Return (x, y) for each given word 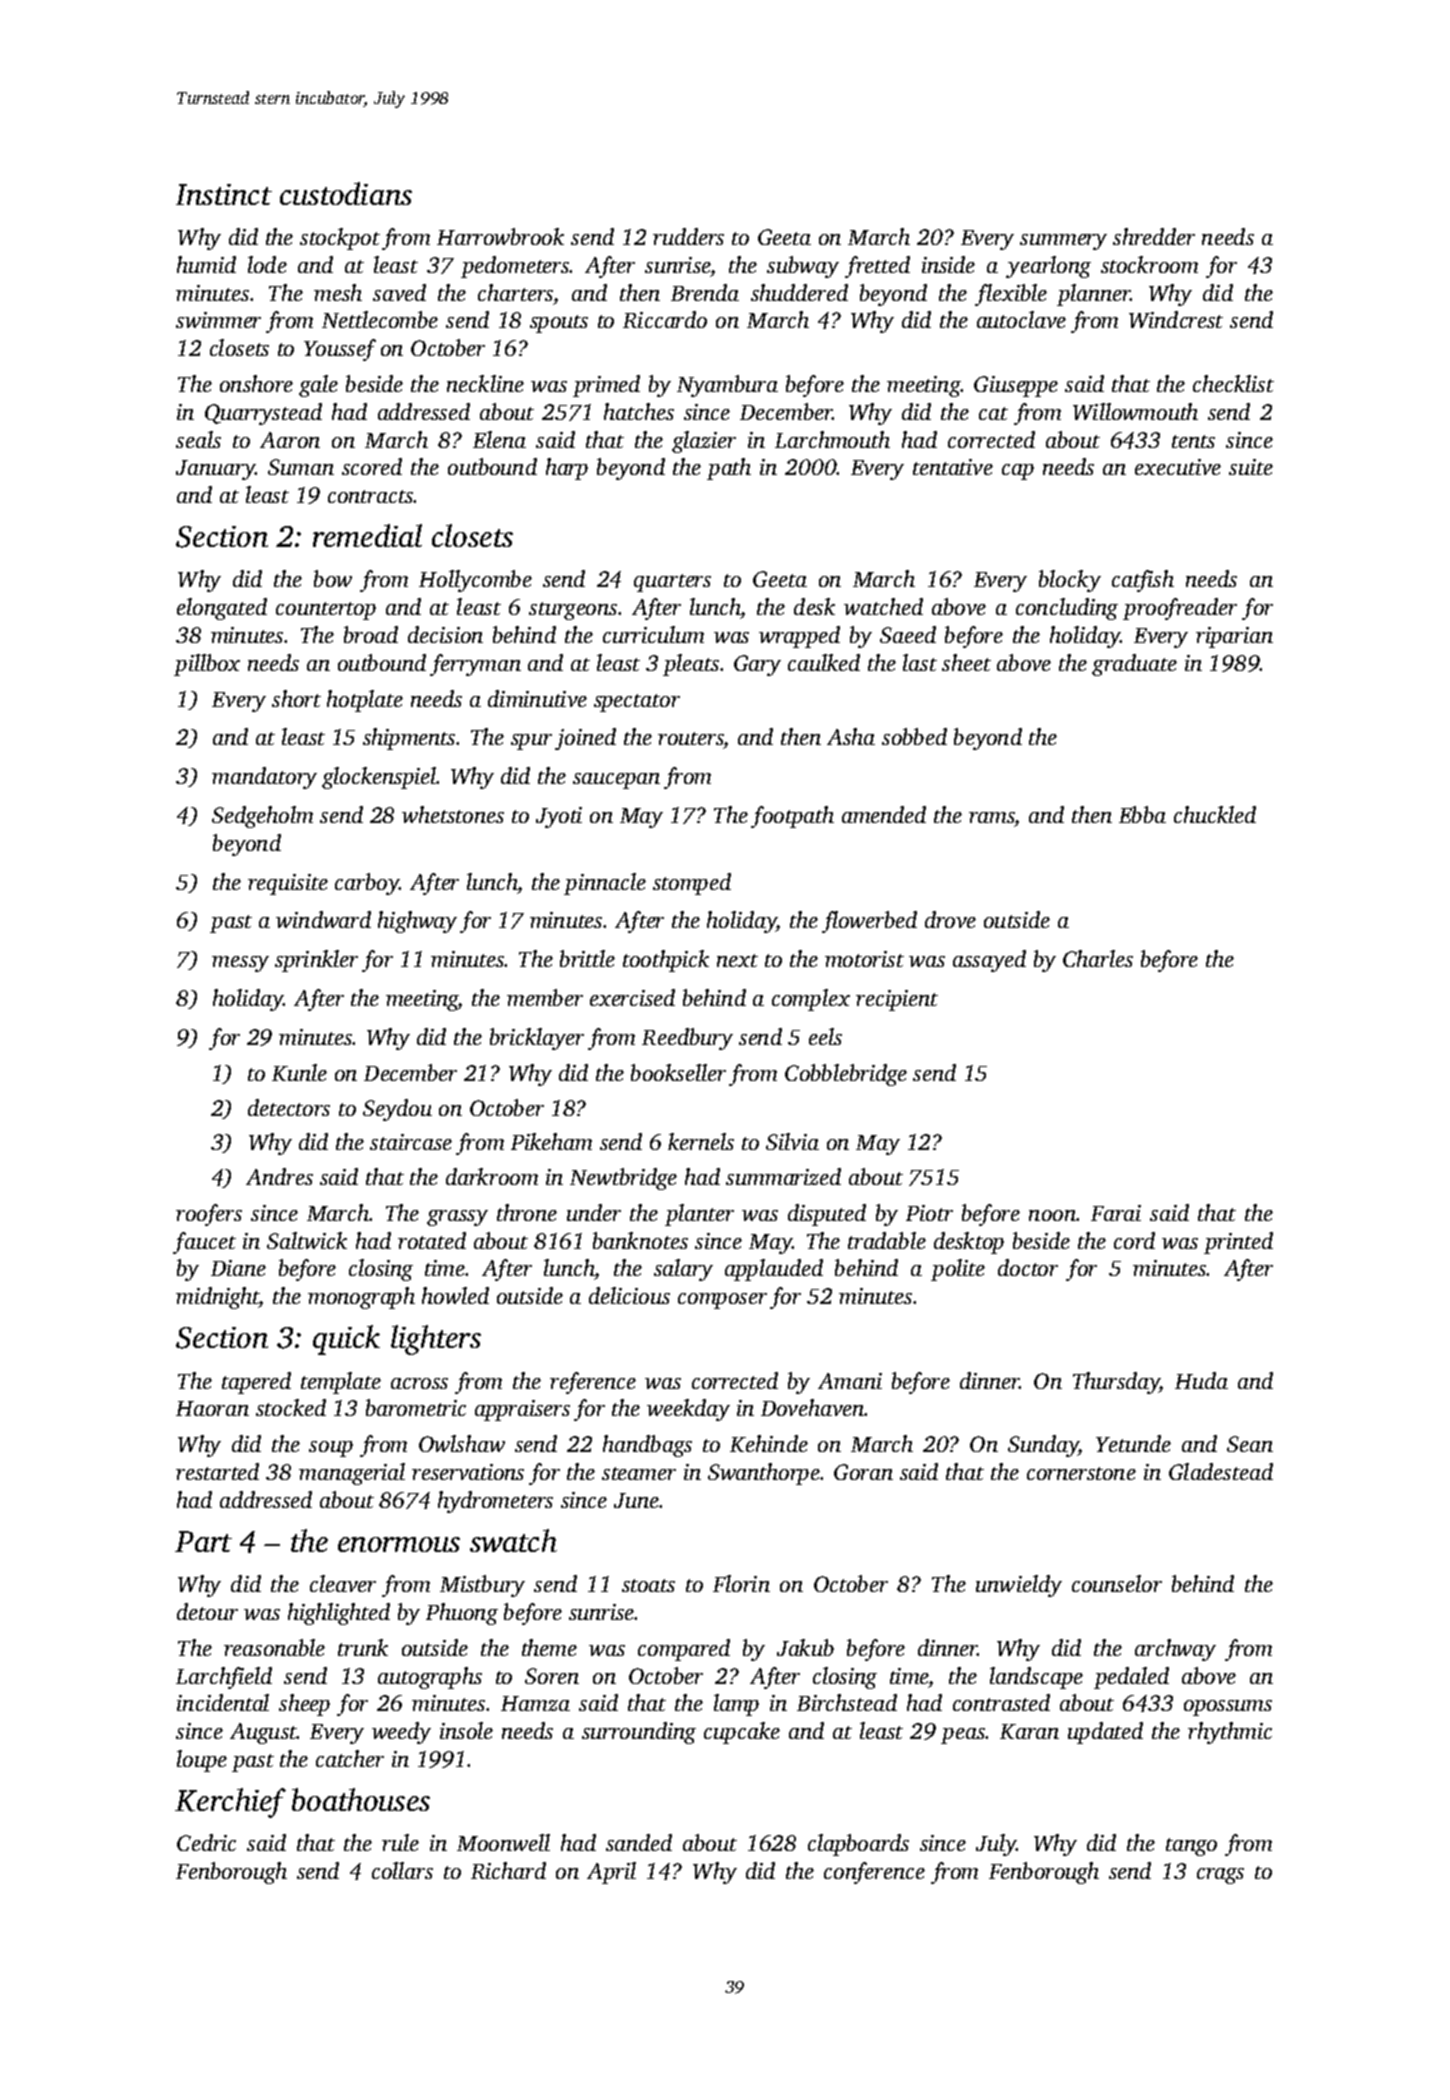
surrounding (639, 1733)
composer (722, 1301)
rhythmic (1230, 1733)
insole (466, 1730)
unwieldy (1019, 1586)
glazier (704, 442)
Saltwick (307, 1240)
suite (1251, 467)
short (296, 698)
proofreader (1180, 609)
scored (372, 466)
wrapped (799, 637)
